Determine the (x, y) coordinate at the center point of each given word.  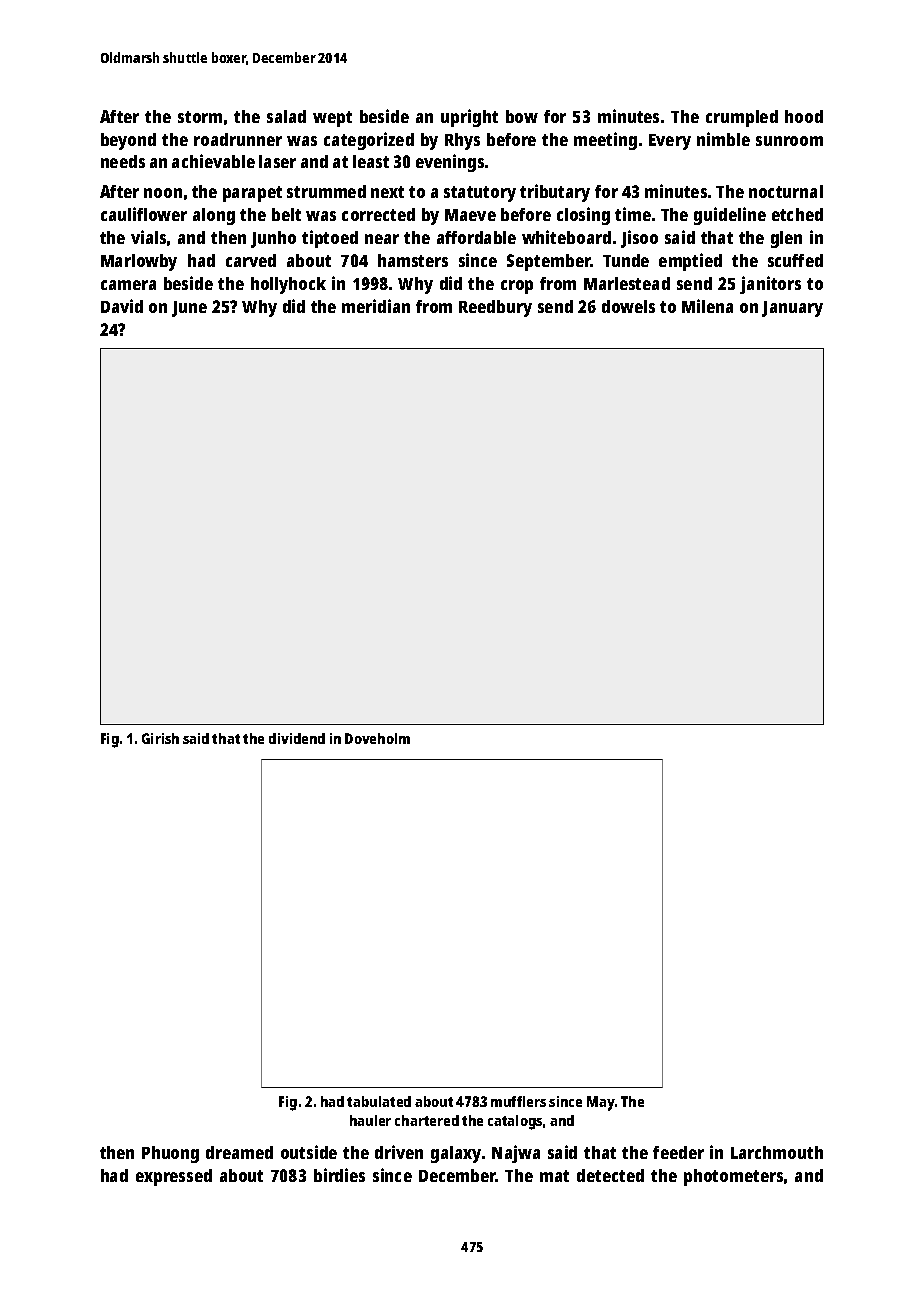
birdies (339, 1175)
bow (522, 116)
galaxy (456, 1154)
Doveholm (377, 738)
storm (200, 117)
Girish (160, 738)
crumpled (742, 118)
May (601, 1103)
